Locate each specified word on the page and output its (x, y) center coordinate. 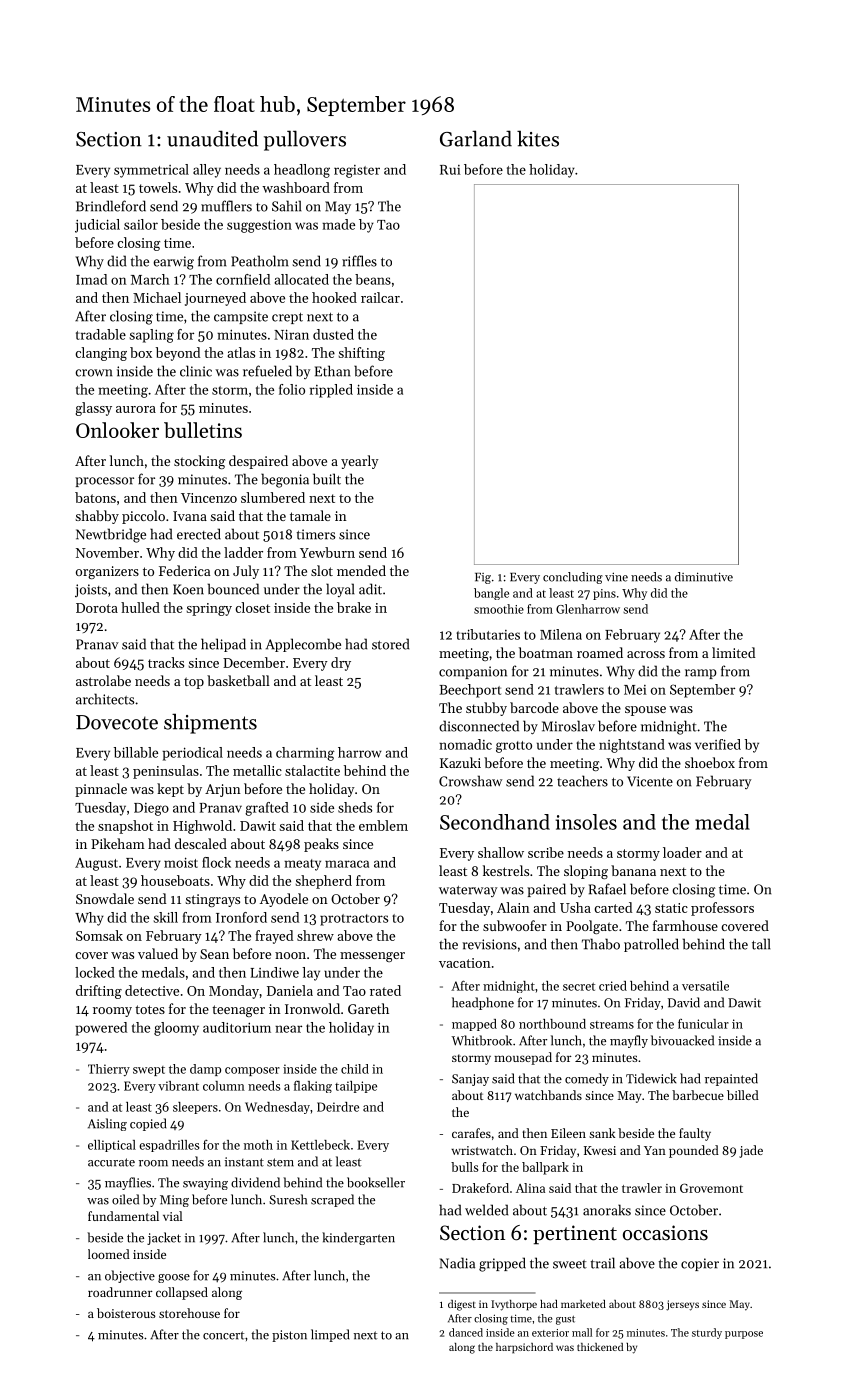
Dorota (97, 608)
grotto (514, 747)
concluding (573, 578)
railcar (380, 297)
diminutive (704, 577)
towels (158, 187)
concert (223, 1335)
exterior (550, 1333)
